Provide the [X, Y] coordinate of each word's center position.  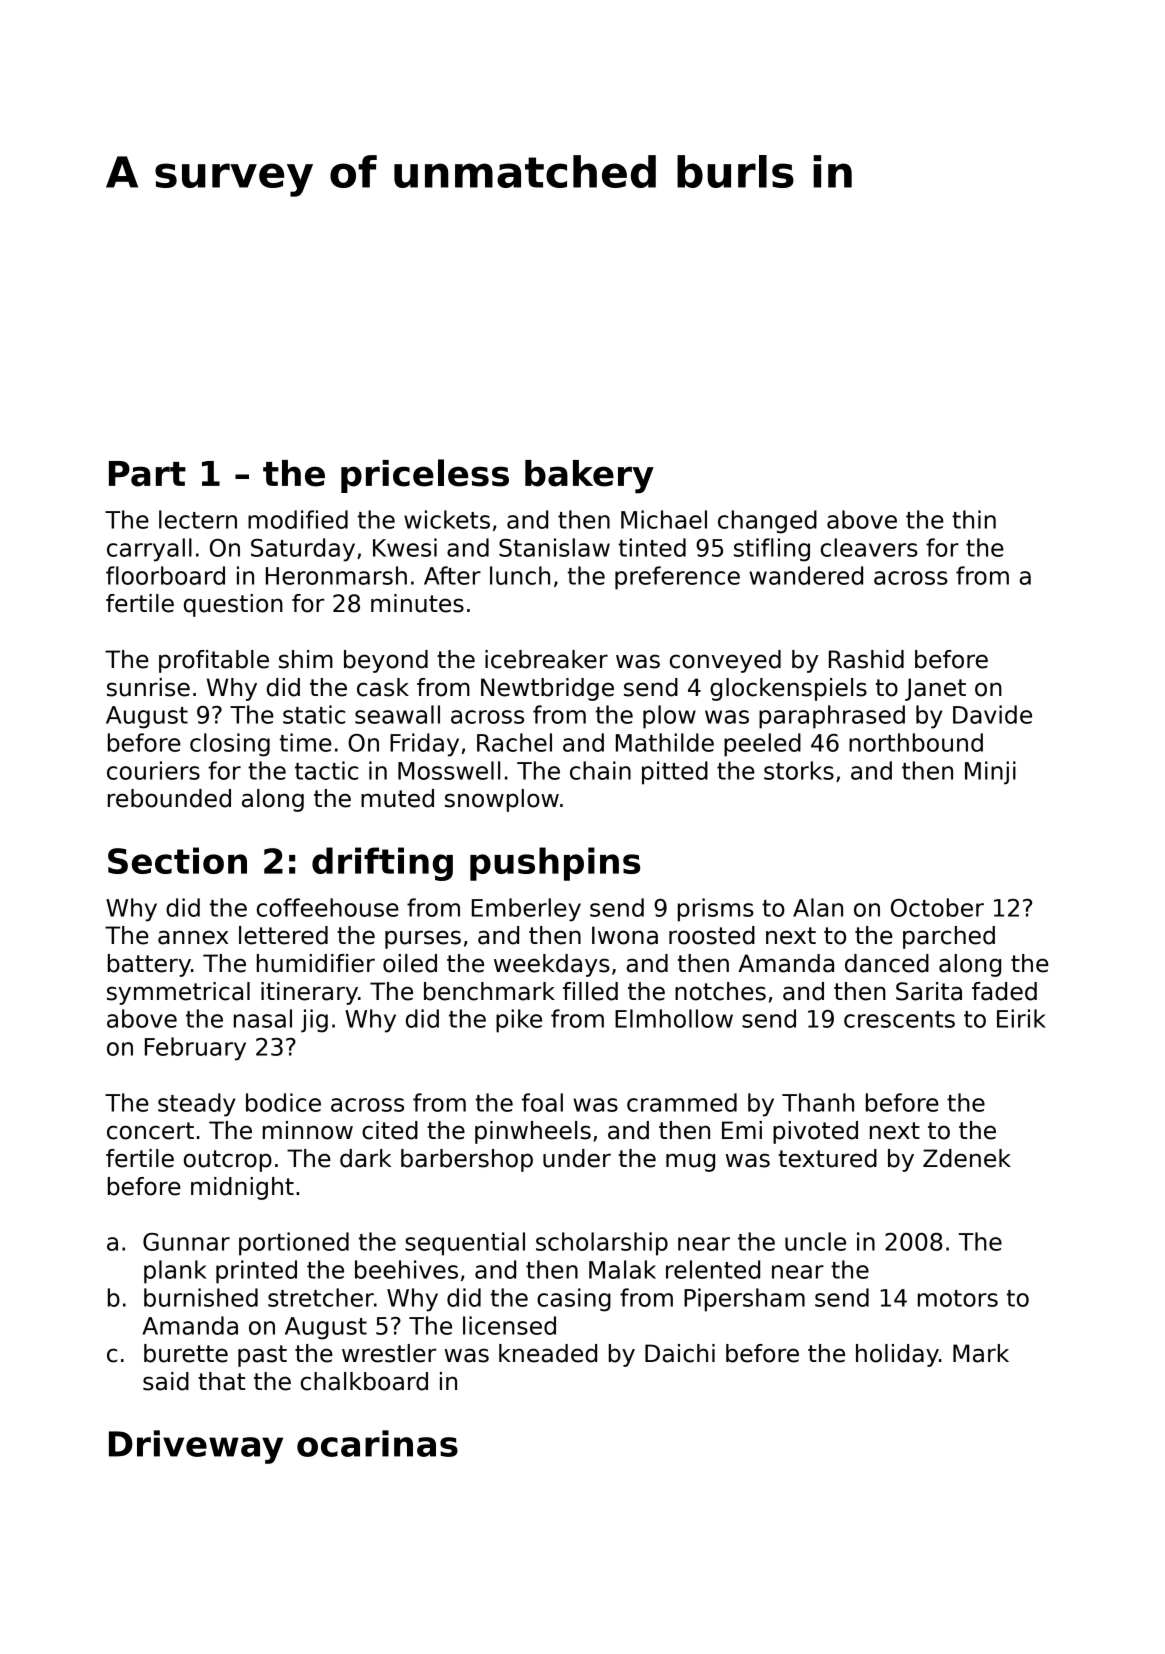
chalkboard [364, 1381]
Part [147, 474]
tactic [326, 770]
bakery [589, 477]
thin [974, 519]
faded [1004, 991]
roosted [712, 935]
